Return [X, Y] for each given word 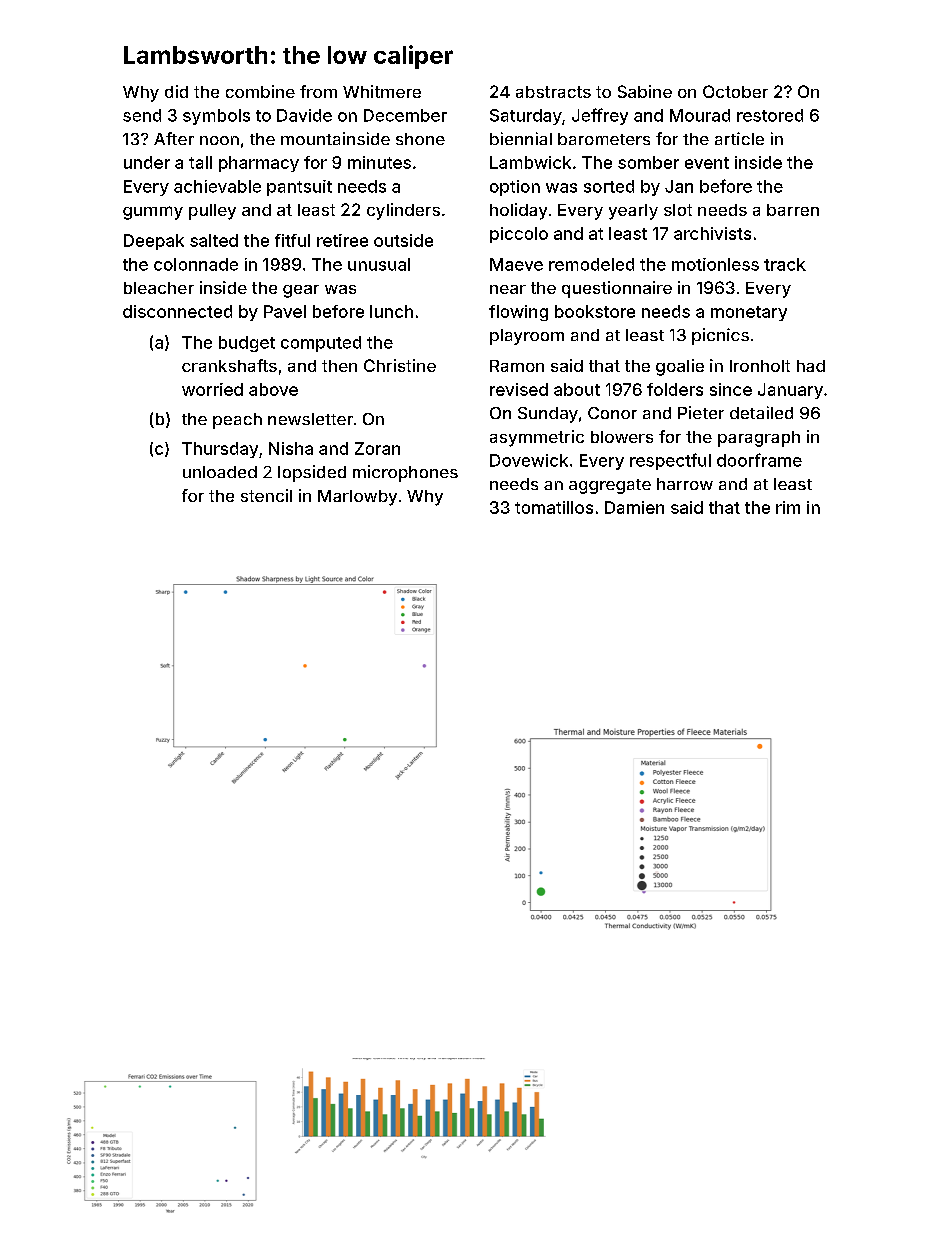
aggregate [610, 486]
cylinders [403, 211]
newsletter [310, 419]
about [577, 389]
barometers [604, 139]
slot [678, 210]
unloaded [220, 472]
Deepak [154, 242]
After [174, 138]
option [515, 188]
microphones [405, 473]
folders [675, 389]
